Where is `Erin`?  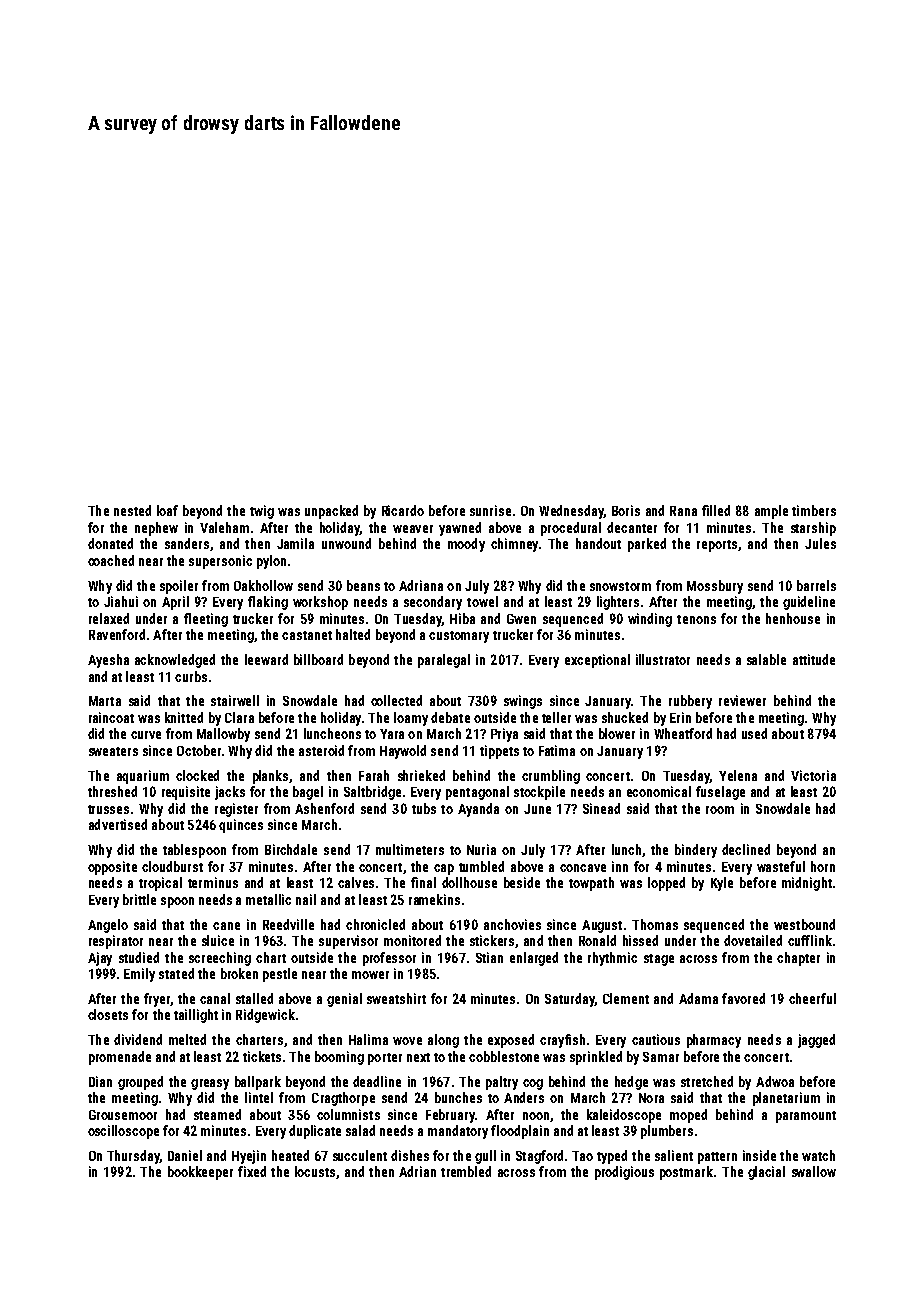 Erin is located at coordinates (680, 717).
